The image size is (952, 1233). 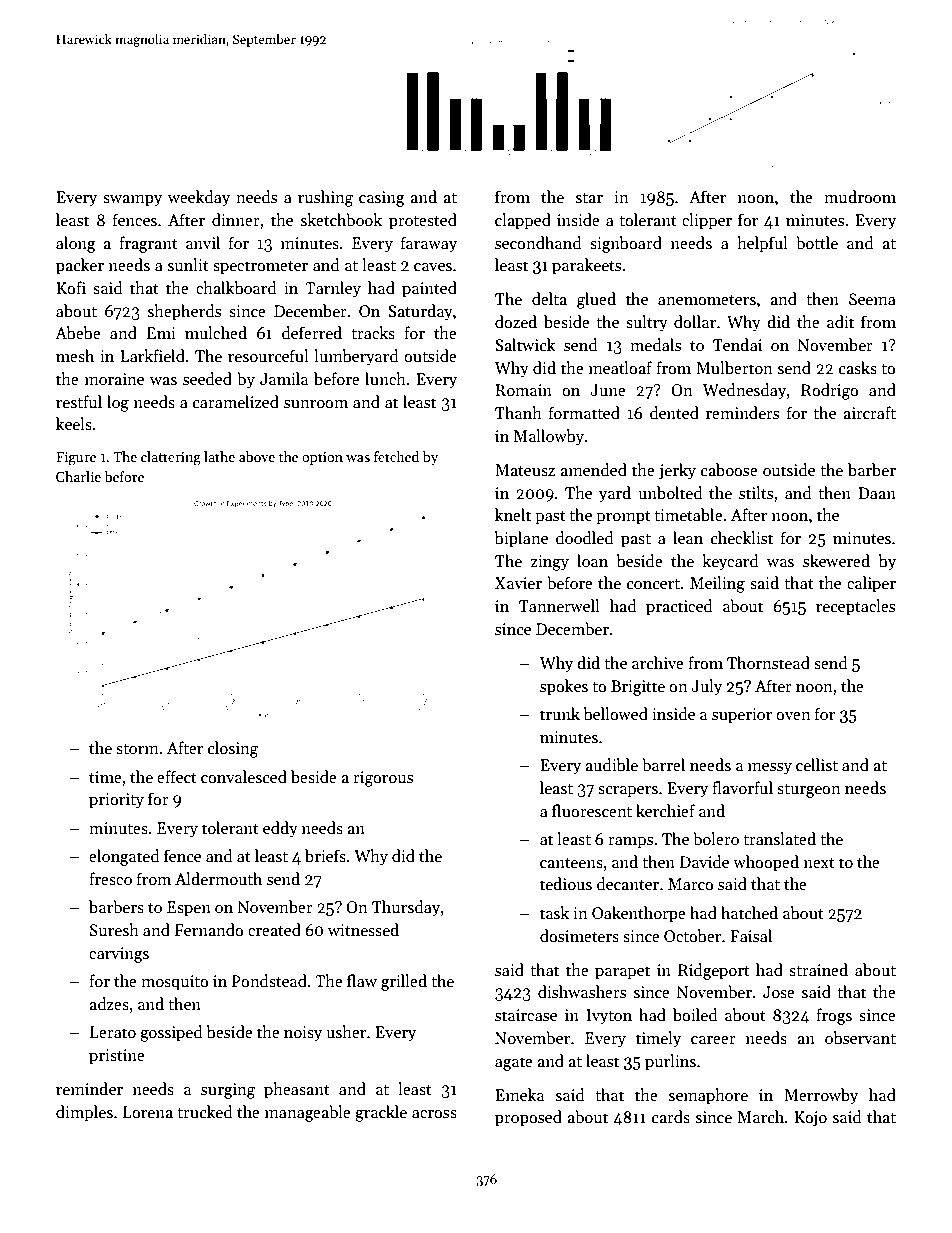 I want to click on closing, so click(x=233, y=749).
